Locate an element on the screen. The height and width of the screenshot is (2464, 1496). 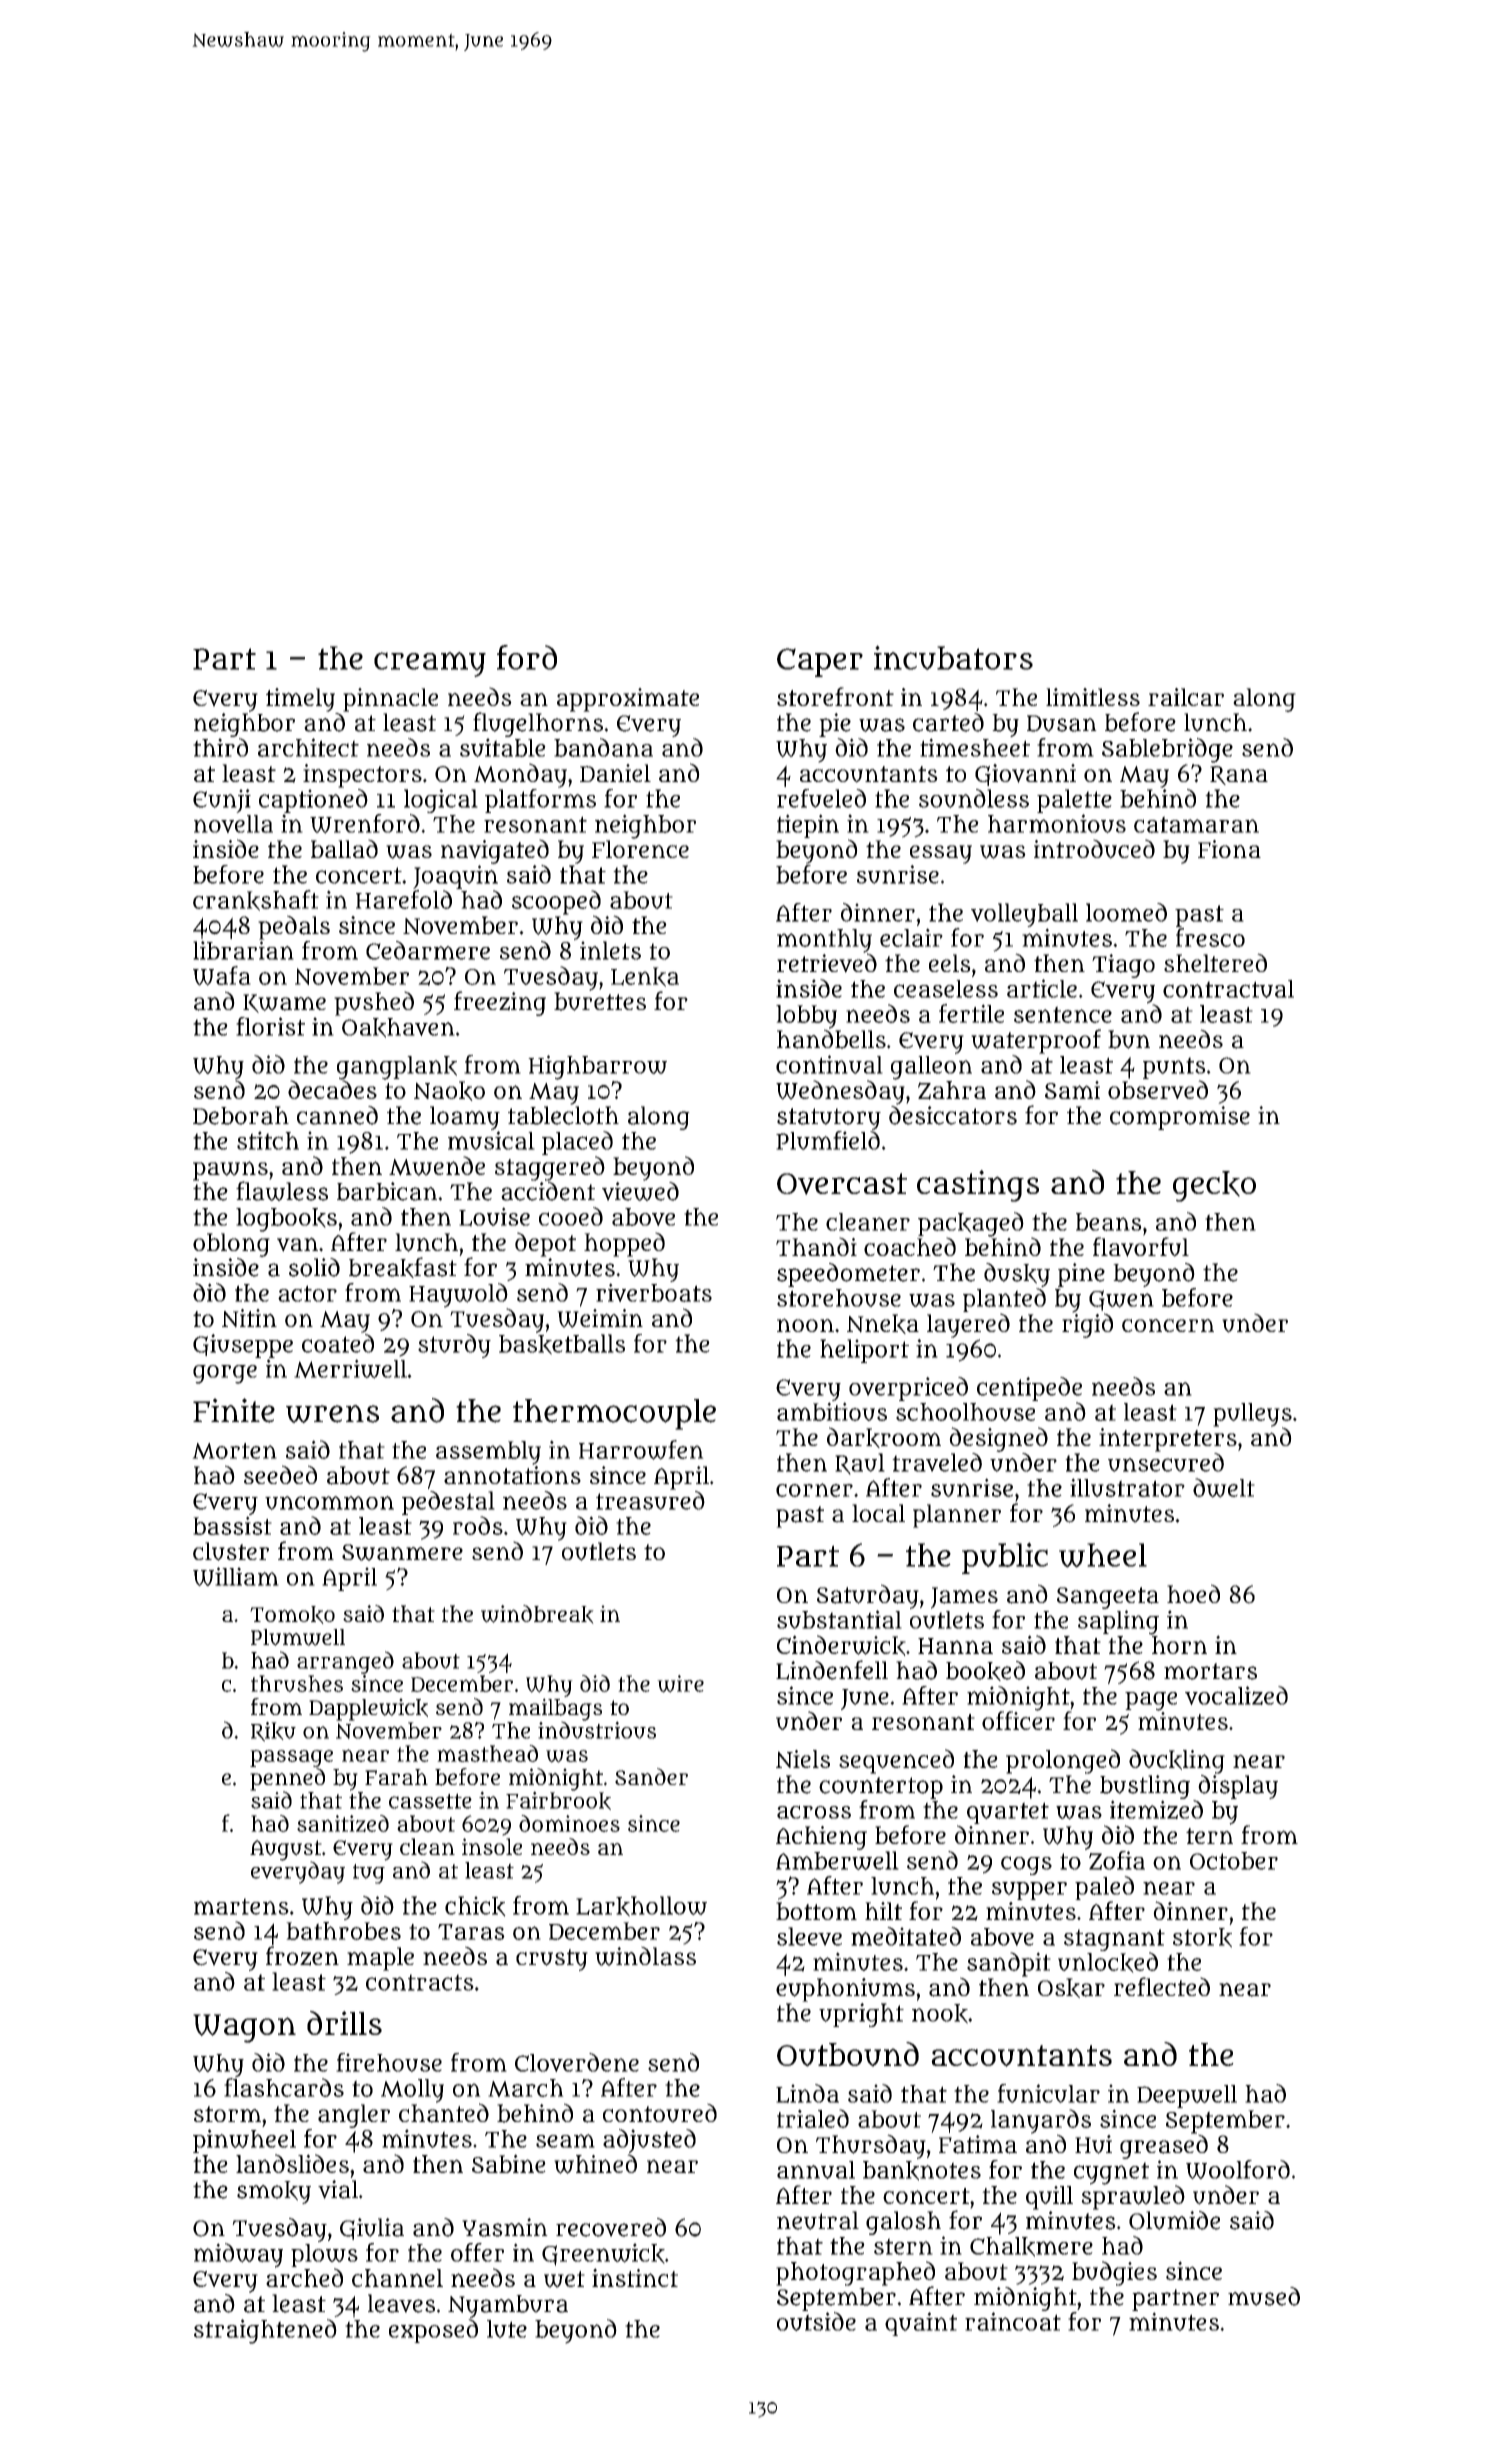
Farah is located at coordinates (396, 1777).
